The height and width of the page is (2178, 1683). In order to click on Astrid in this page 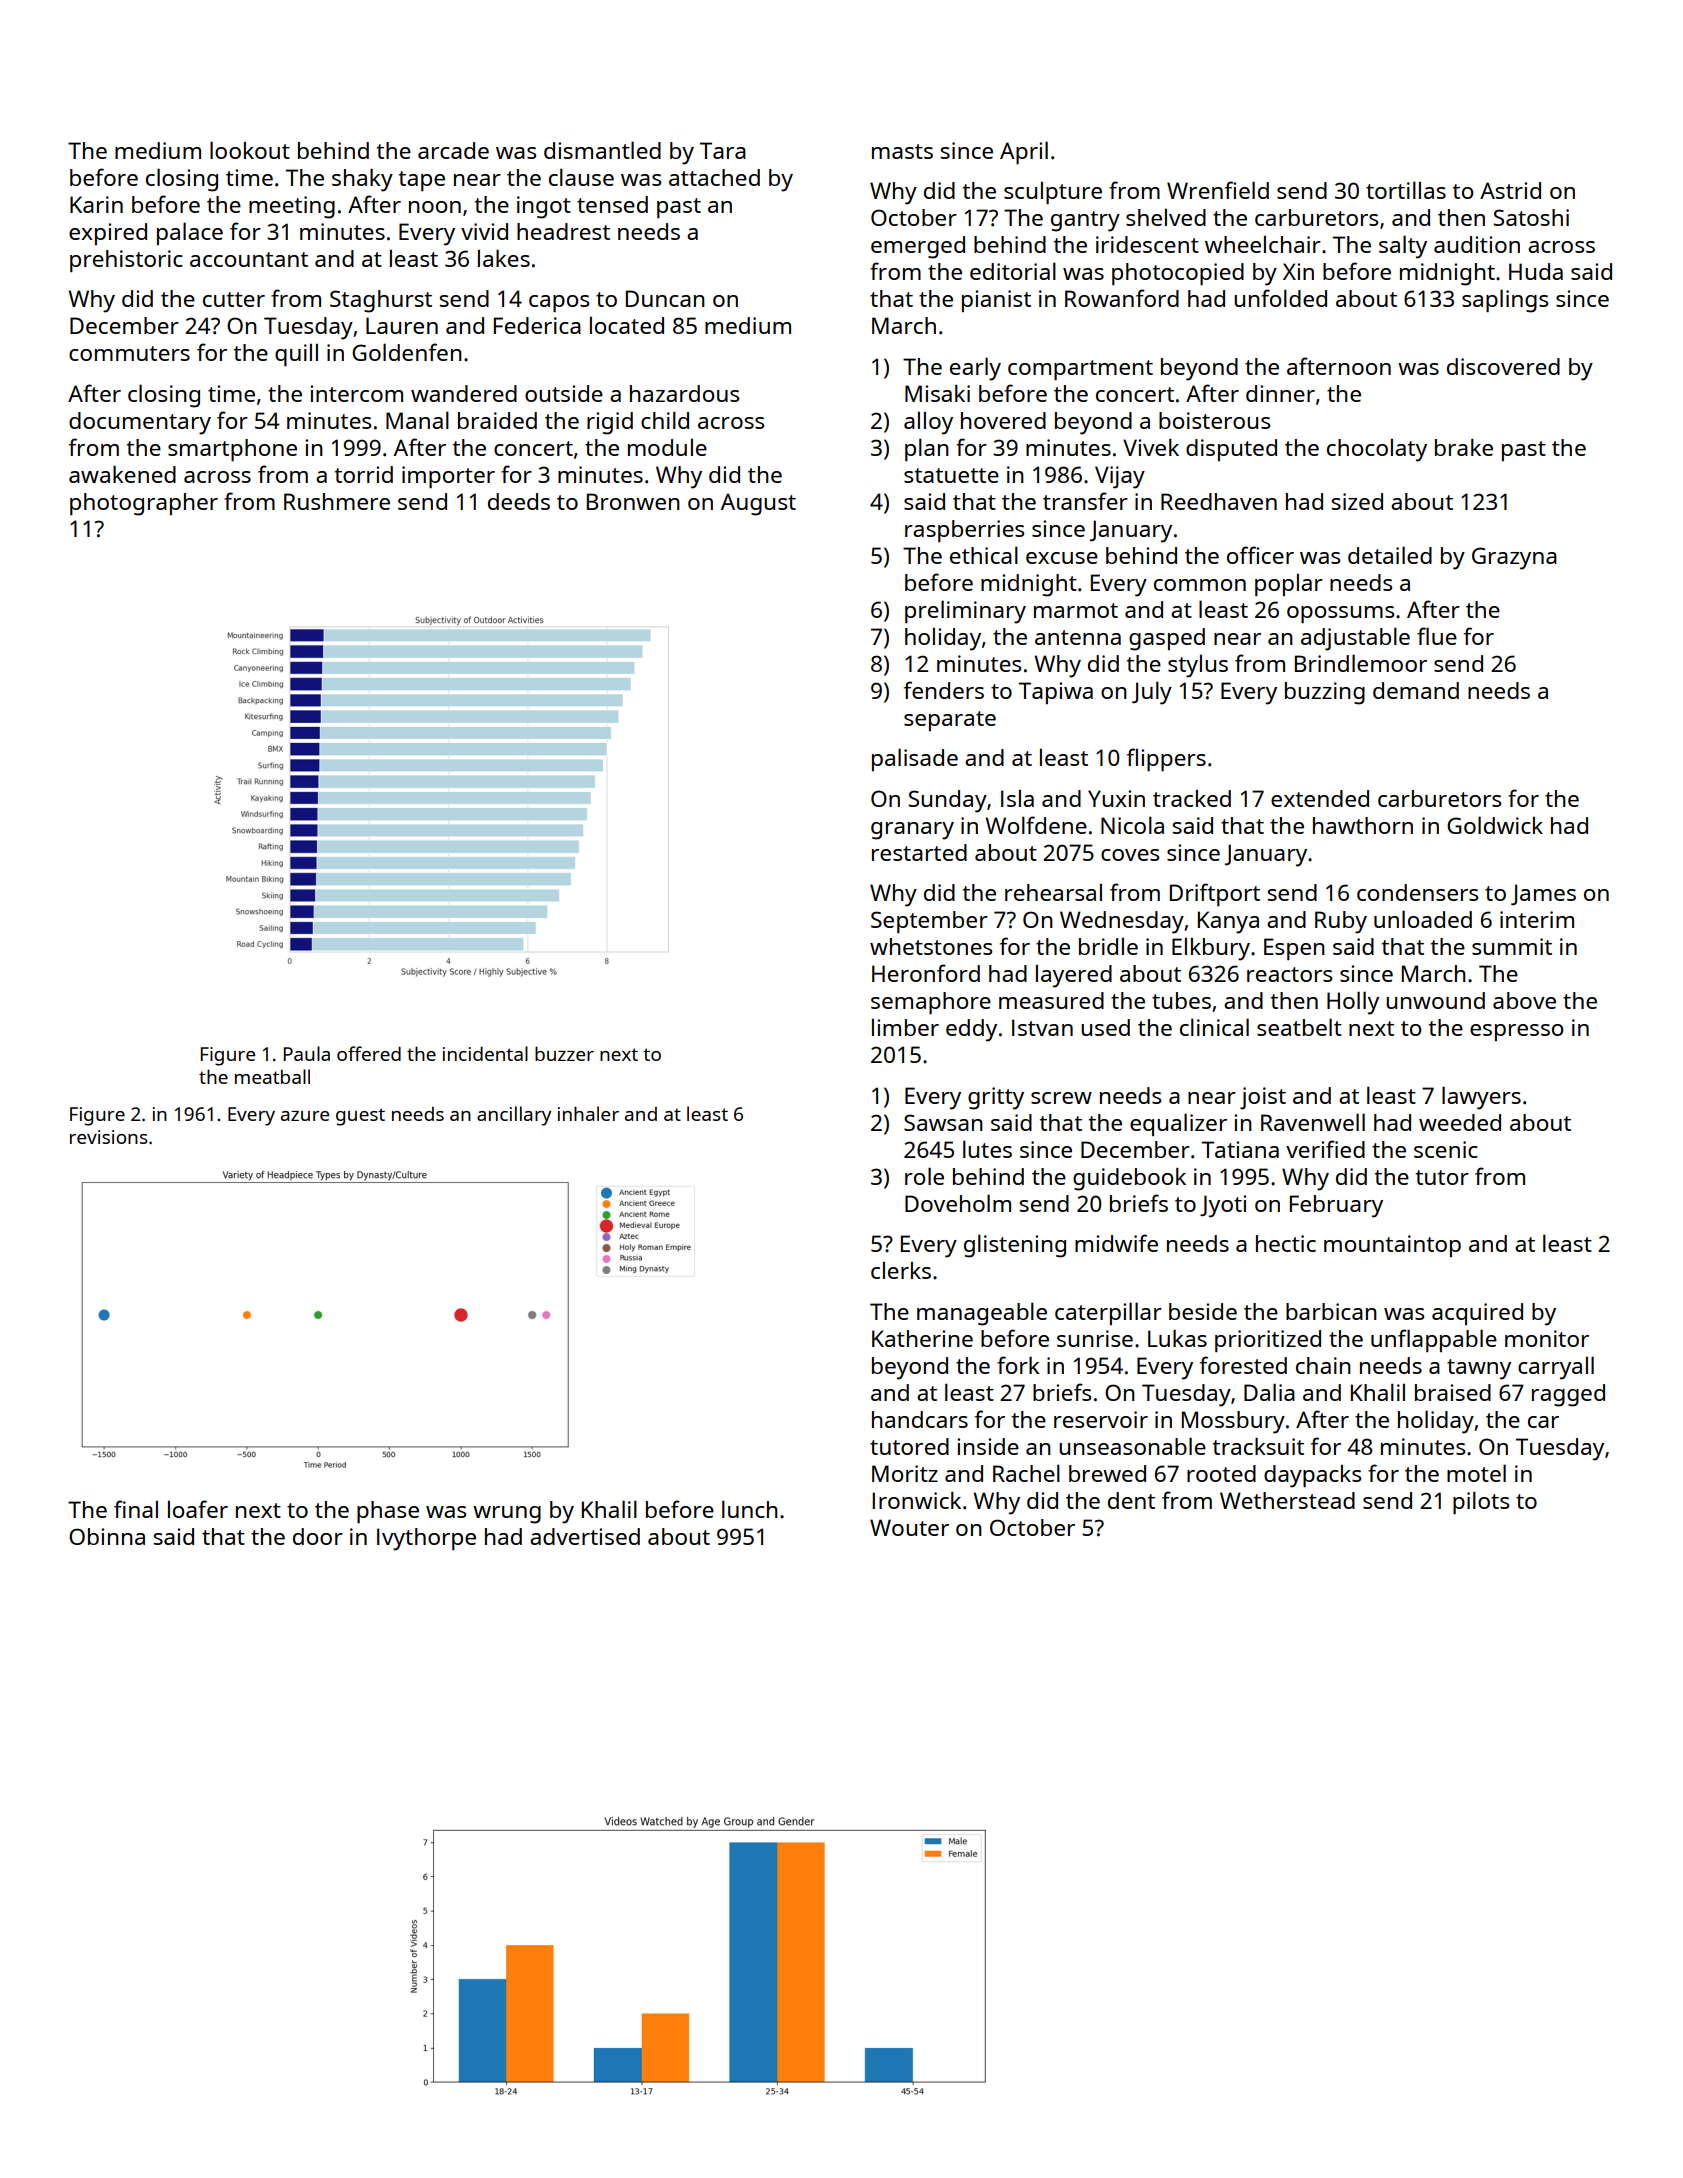, I will do `click(1510, 190)`.
